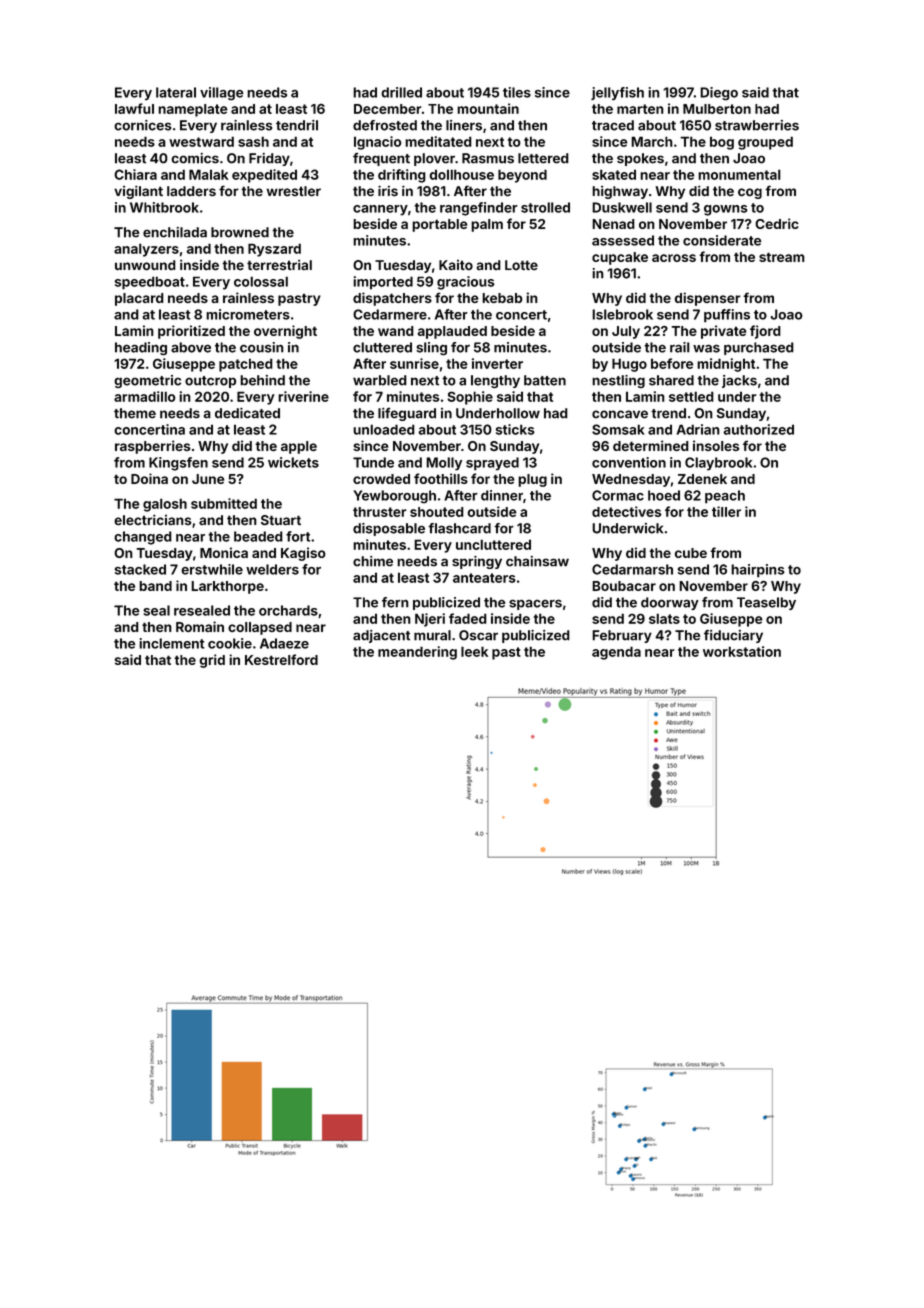 This screenshot has height=1308, width=924. I want to click on Claybrook, so click(718, 463).
